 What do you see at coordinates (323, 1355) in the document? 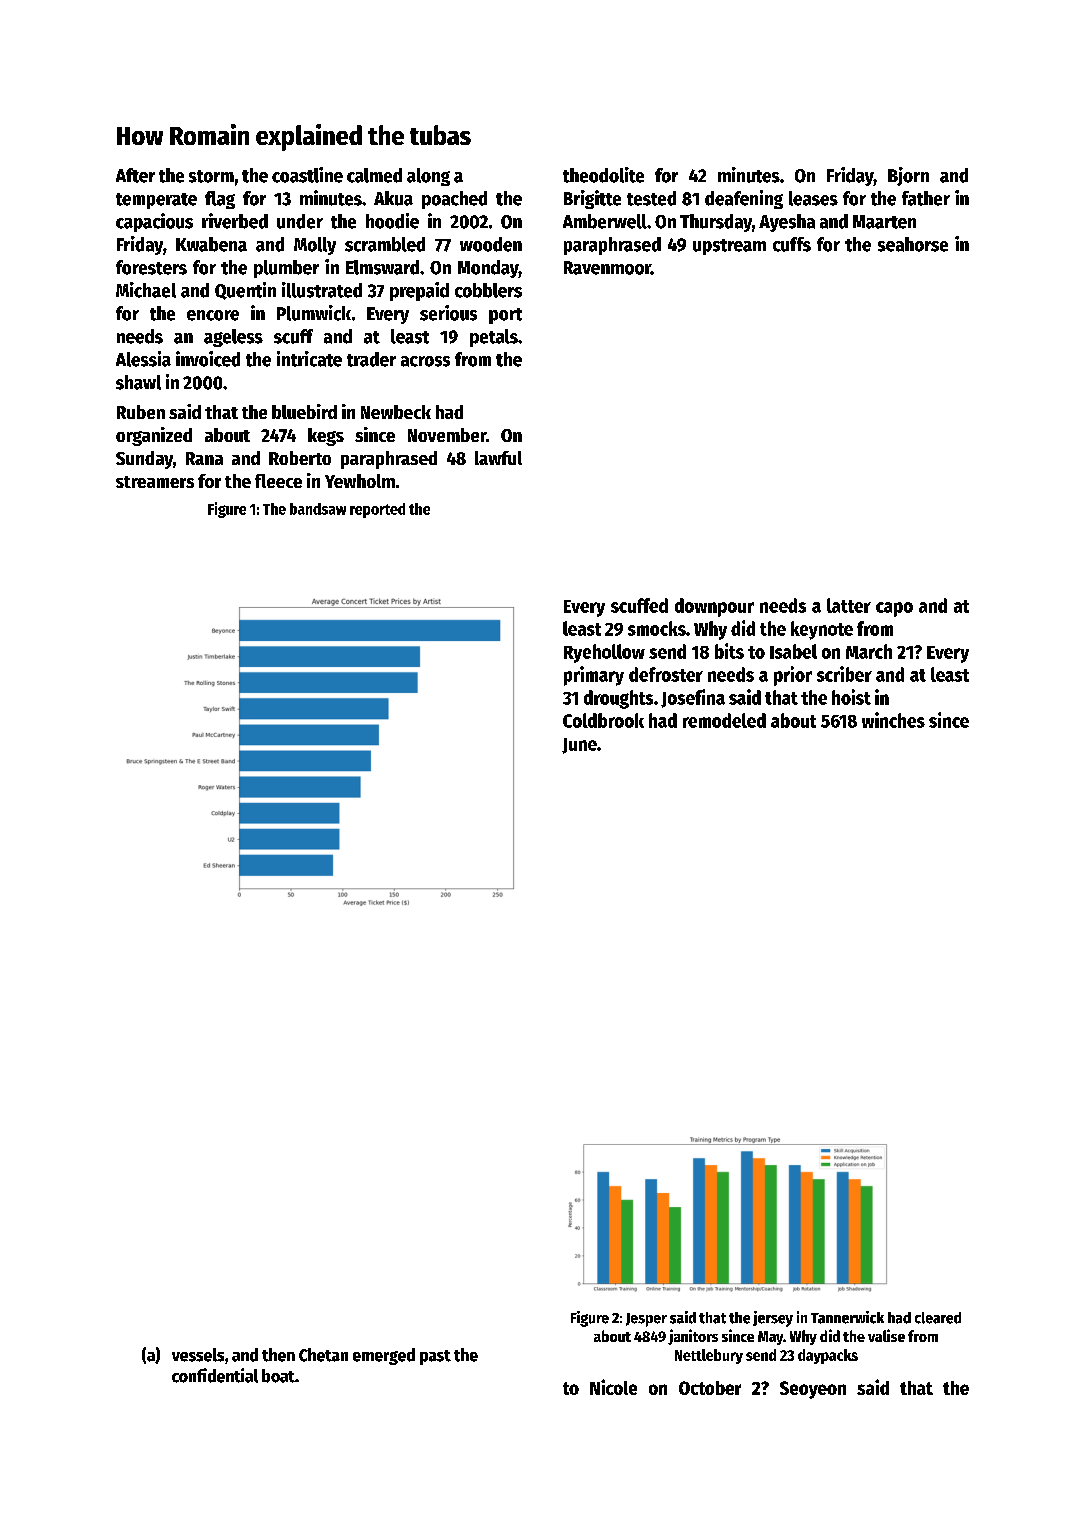
I see `Chetan` at bounding box center [323, 1355].
